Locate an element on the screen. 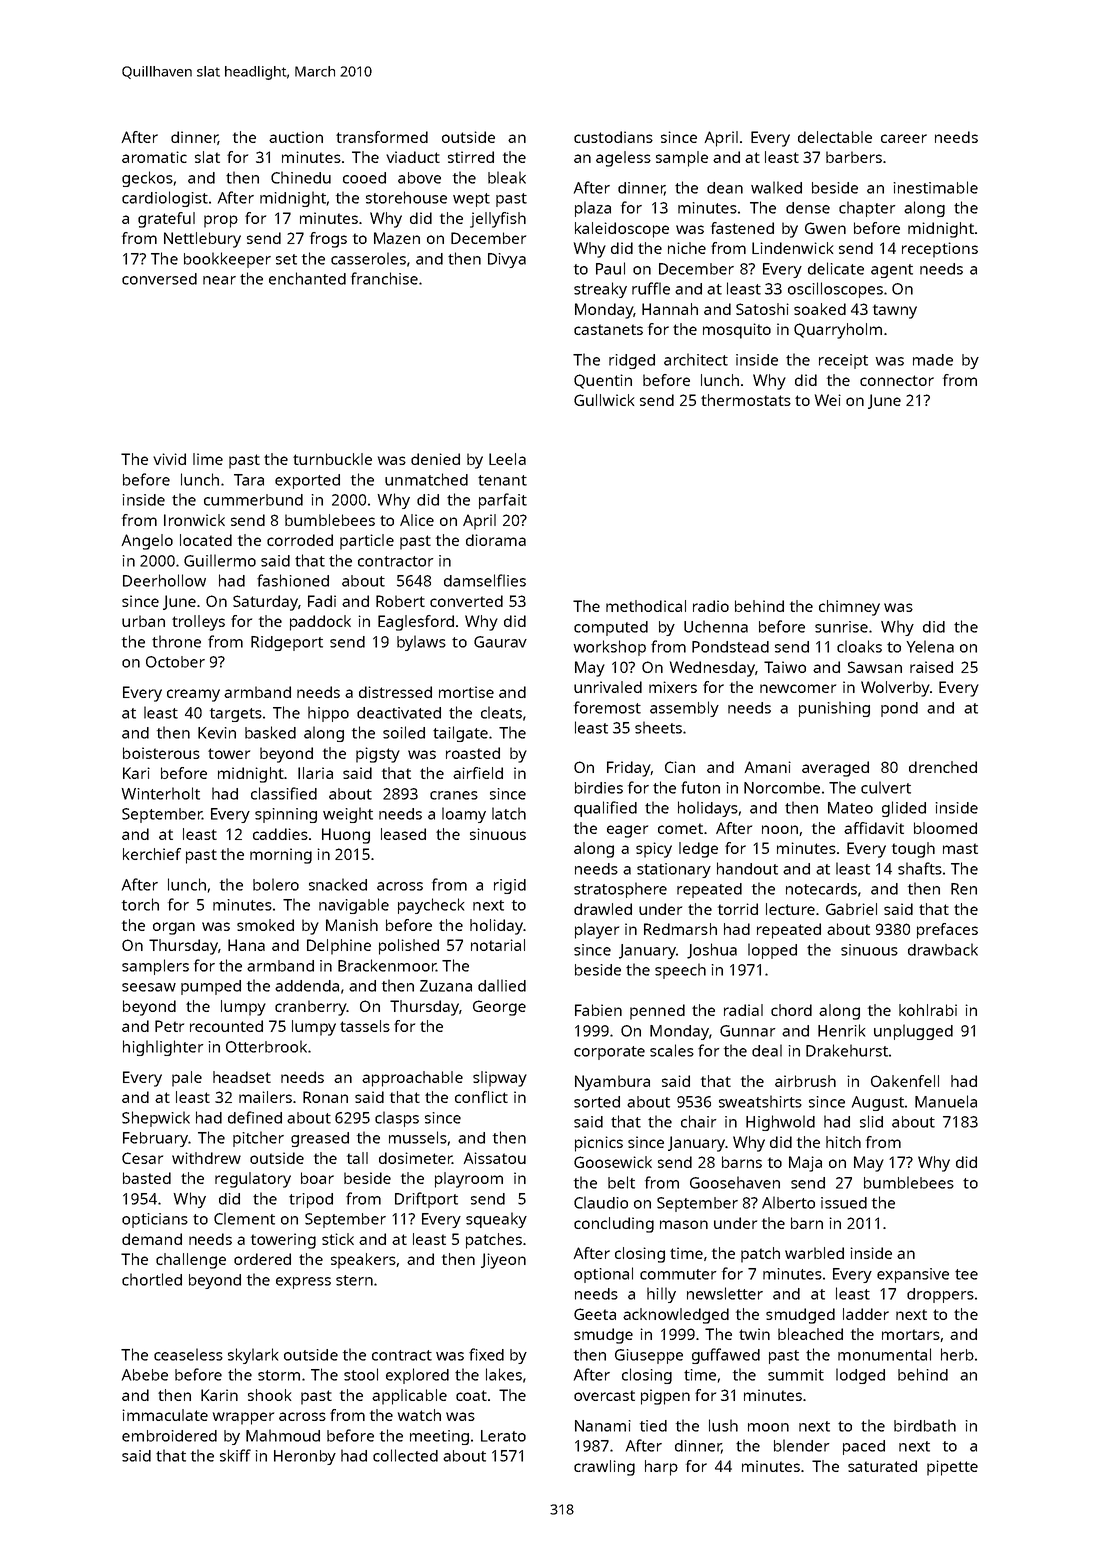 The image size is (1100, 1555). sorted is located at coordinates (597, 1102).
